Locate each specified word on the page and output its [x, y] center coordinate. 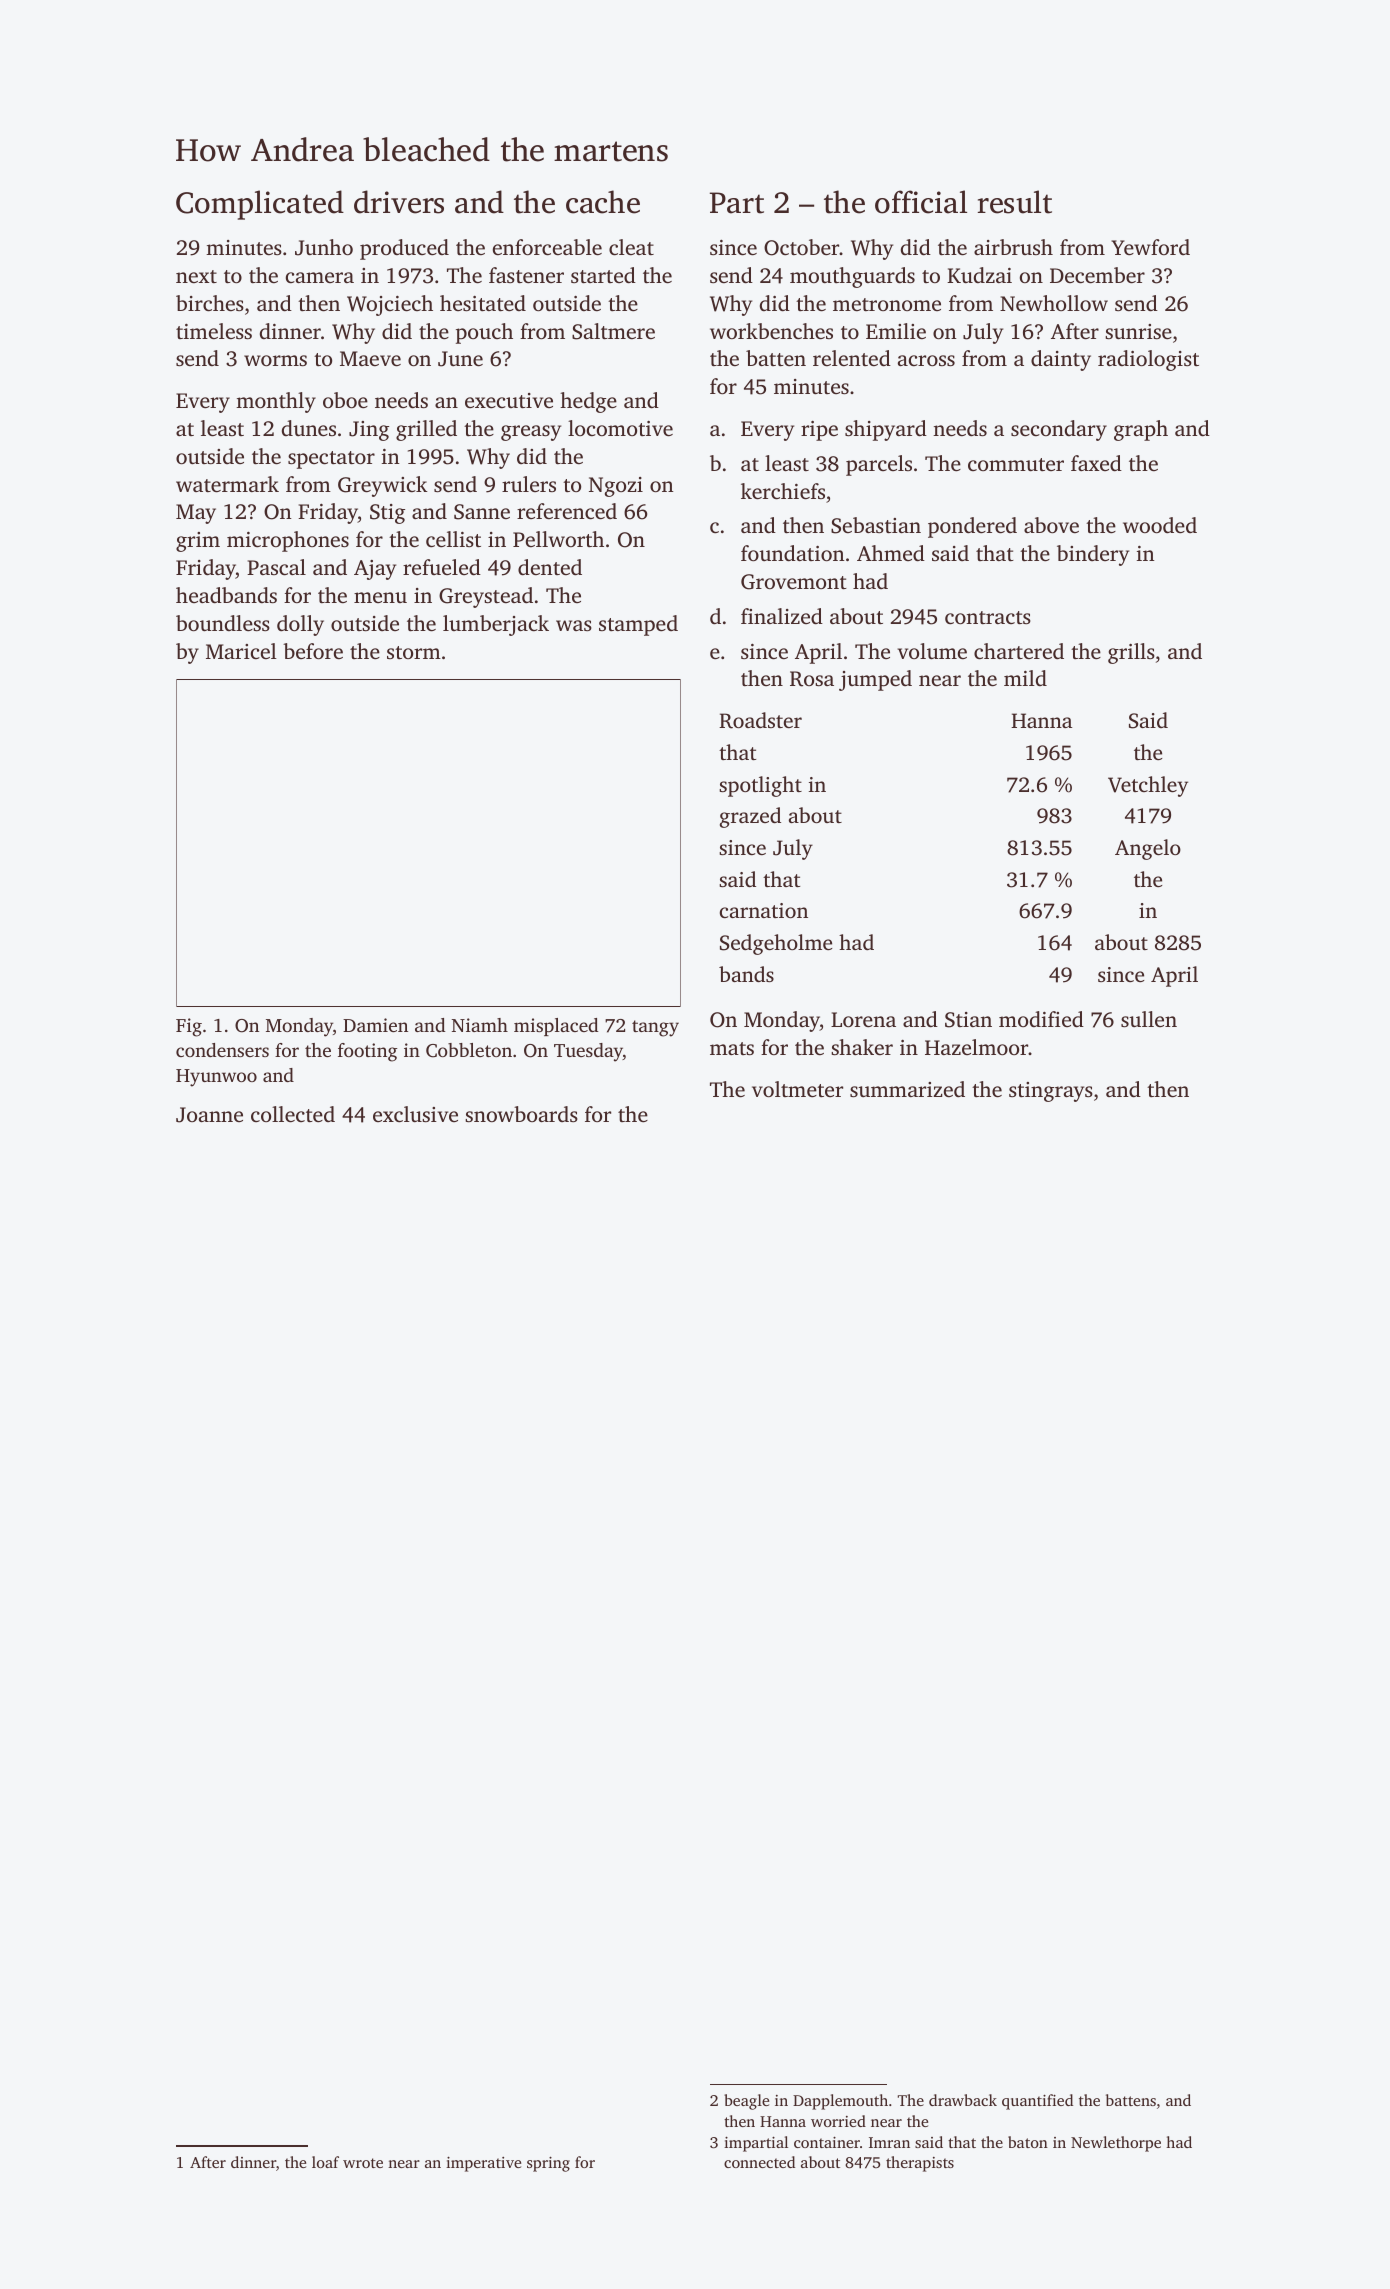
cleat [631, 247]
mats [732, 1048]
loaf [325, 2162]
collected [293, 1114]
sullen [1149, 1019]
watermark [227, 484]
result [1015, 202]
